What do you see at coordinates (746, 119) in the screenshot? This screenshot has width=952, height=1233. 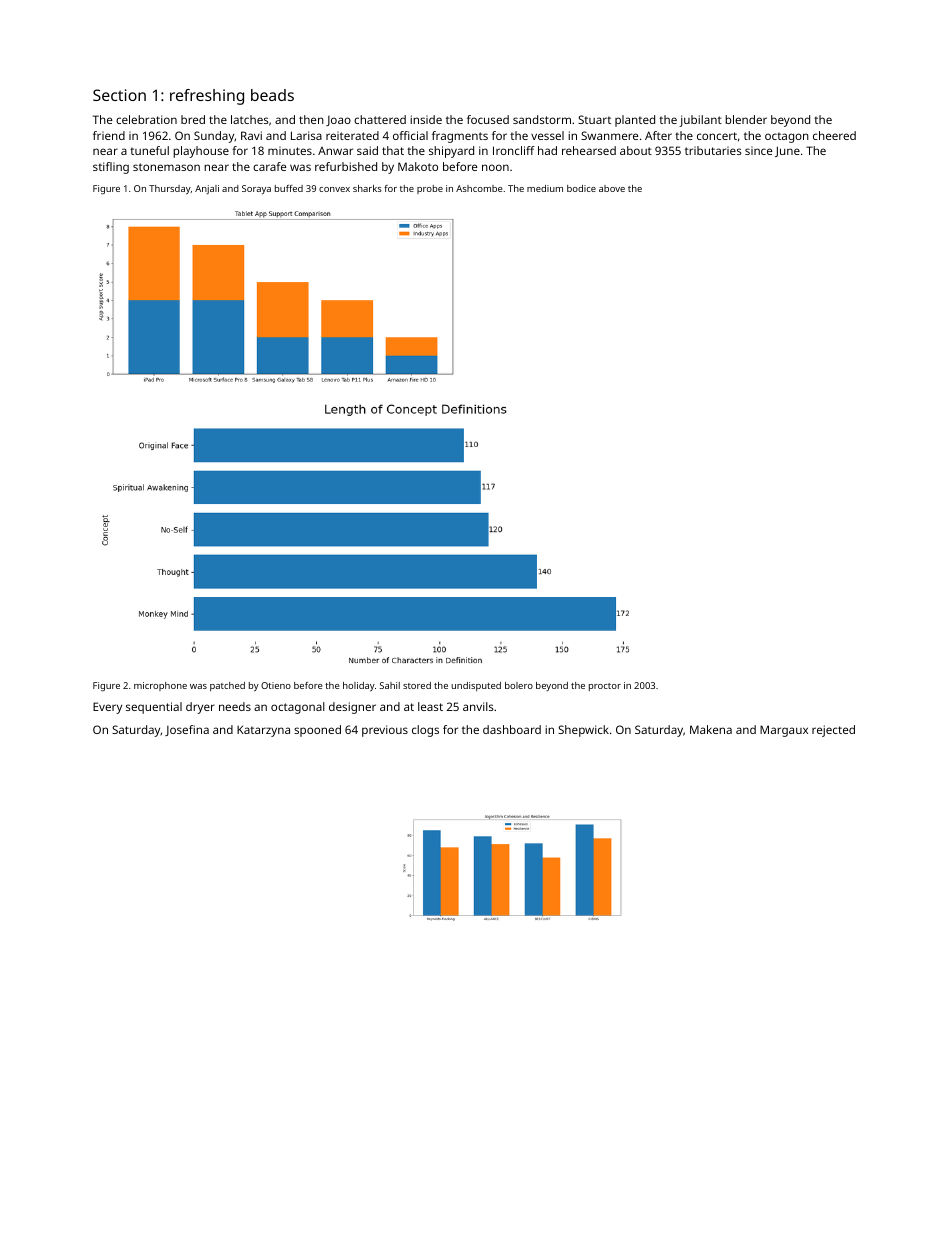 I see `blender` at bounding box center [746, 119].
